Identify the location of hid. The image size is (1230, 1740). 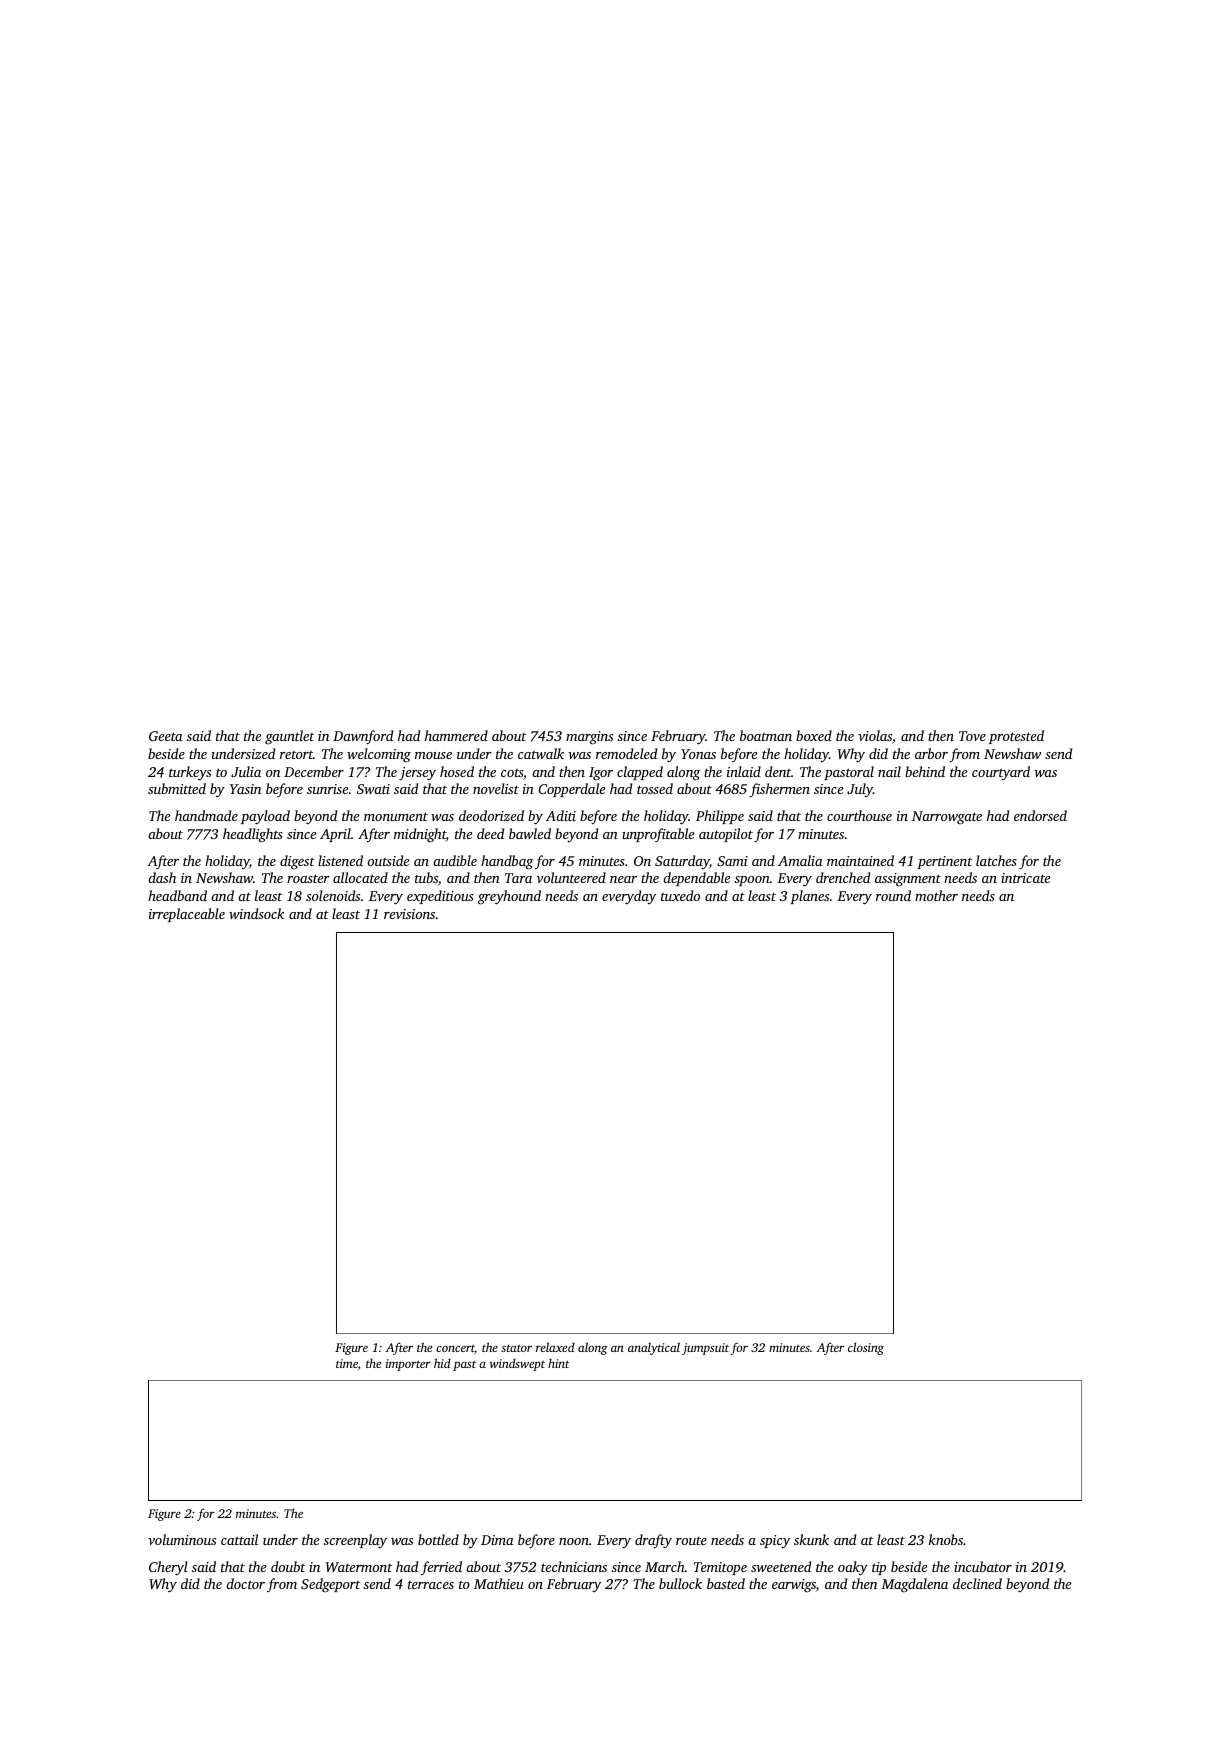
(442, 1363).
